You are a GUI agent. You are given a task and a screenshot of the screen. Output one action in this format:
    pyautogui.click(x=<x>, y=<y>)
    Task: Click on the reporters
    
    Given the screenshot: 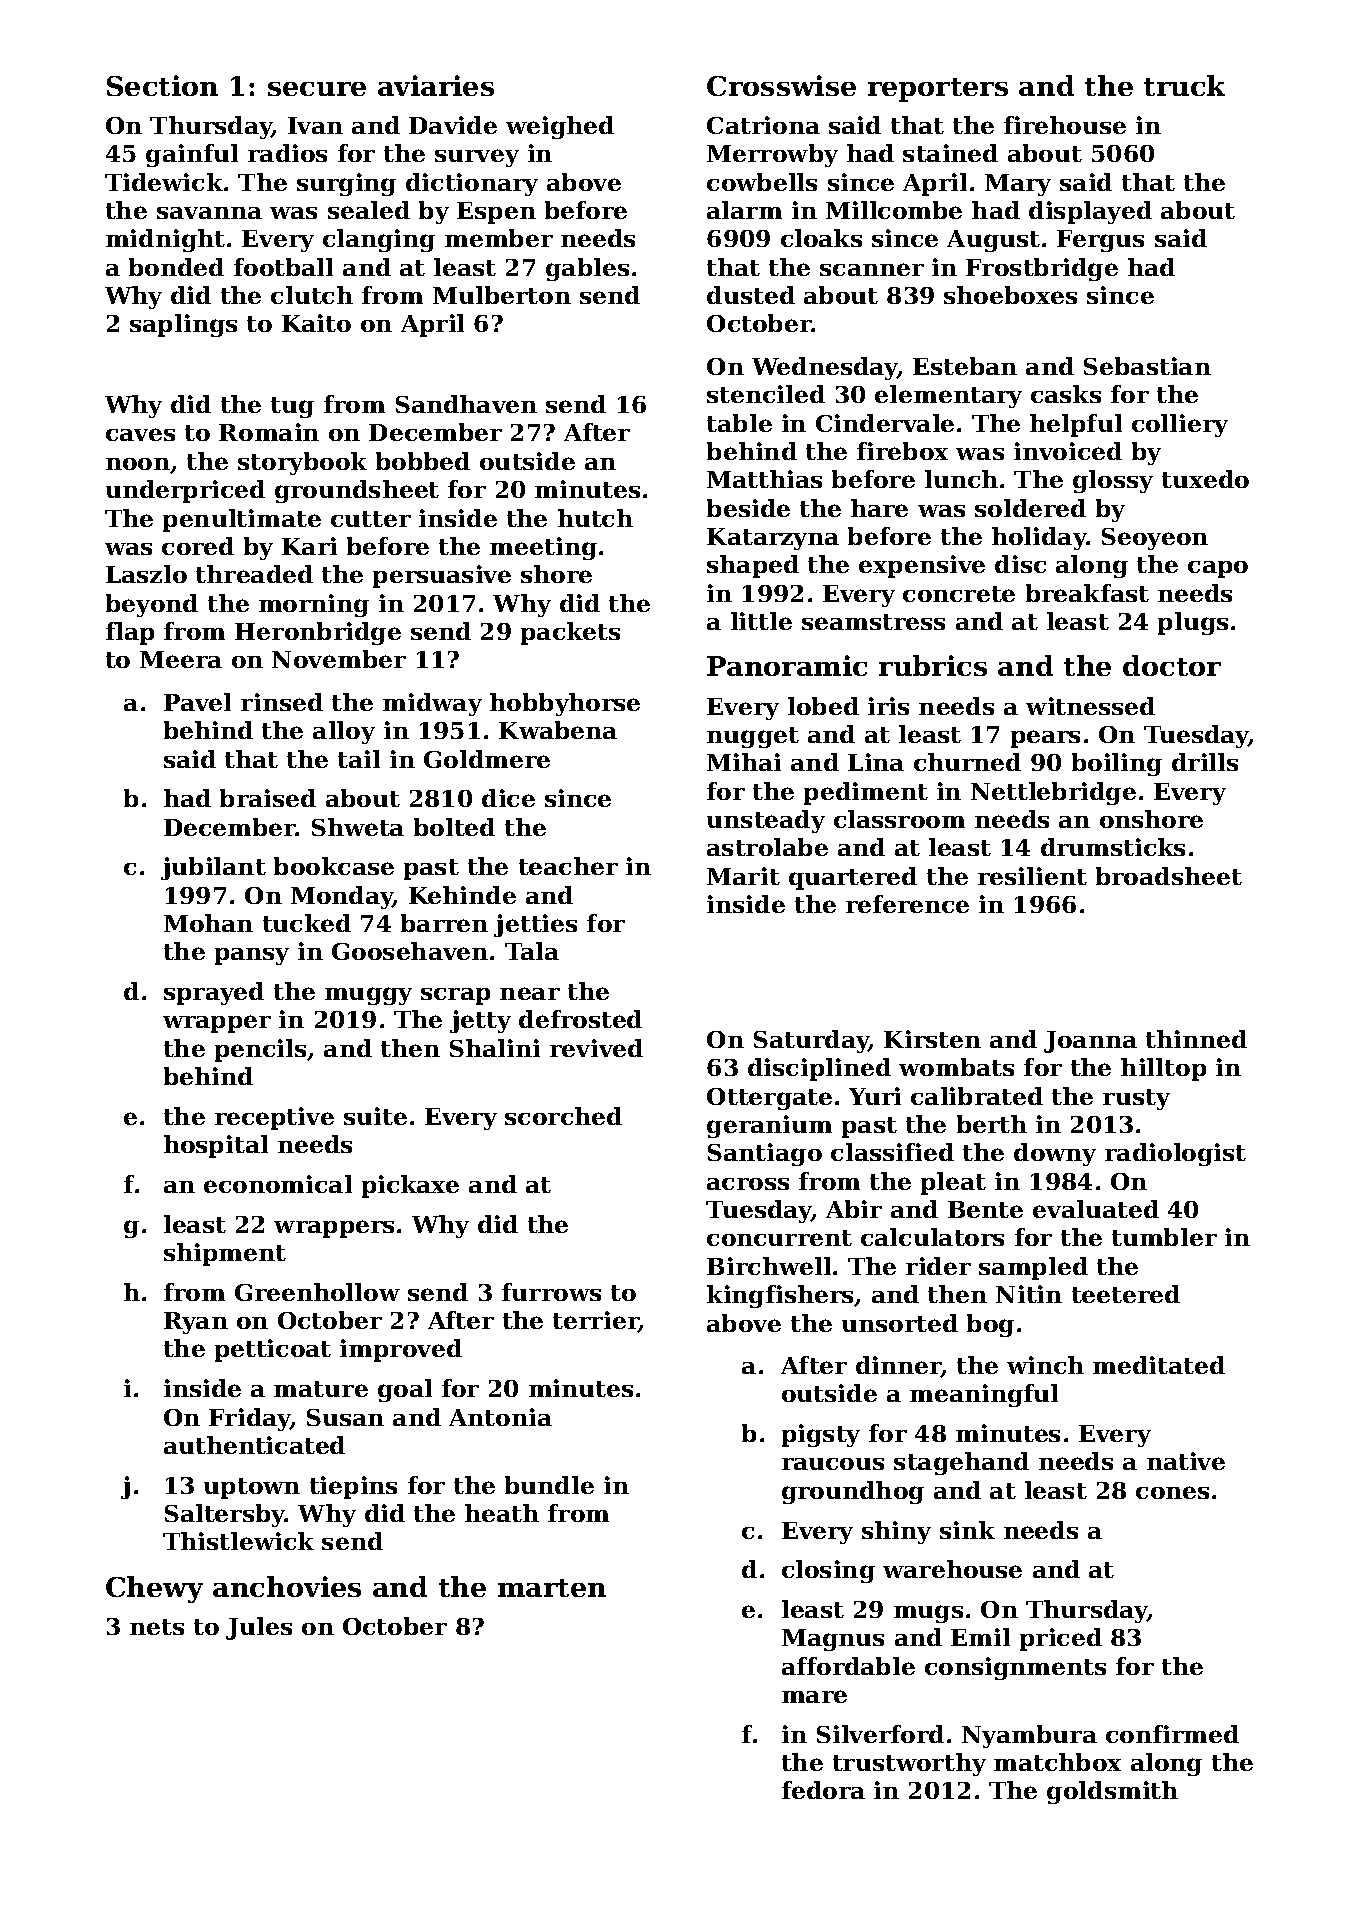 What is the action you would take?
    pyautogui.click(x=938, y=90)
